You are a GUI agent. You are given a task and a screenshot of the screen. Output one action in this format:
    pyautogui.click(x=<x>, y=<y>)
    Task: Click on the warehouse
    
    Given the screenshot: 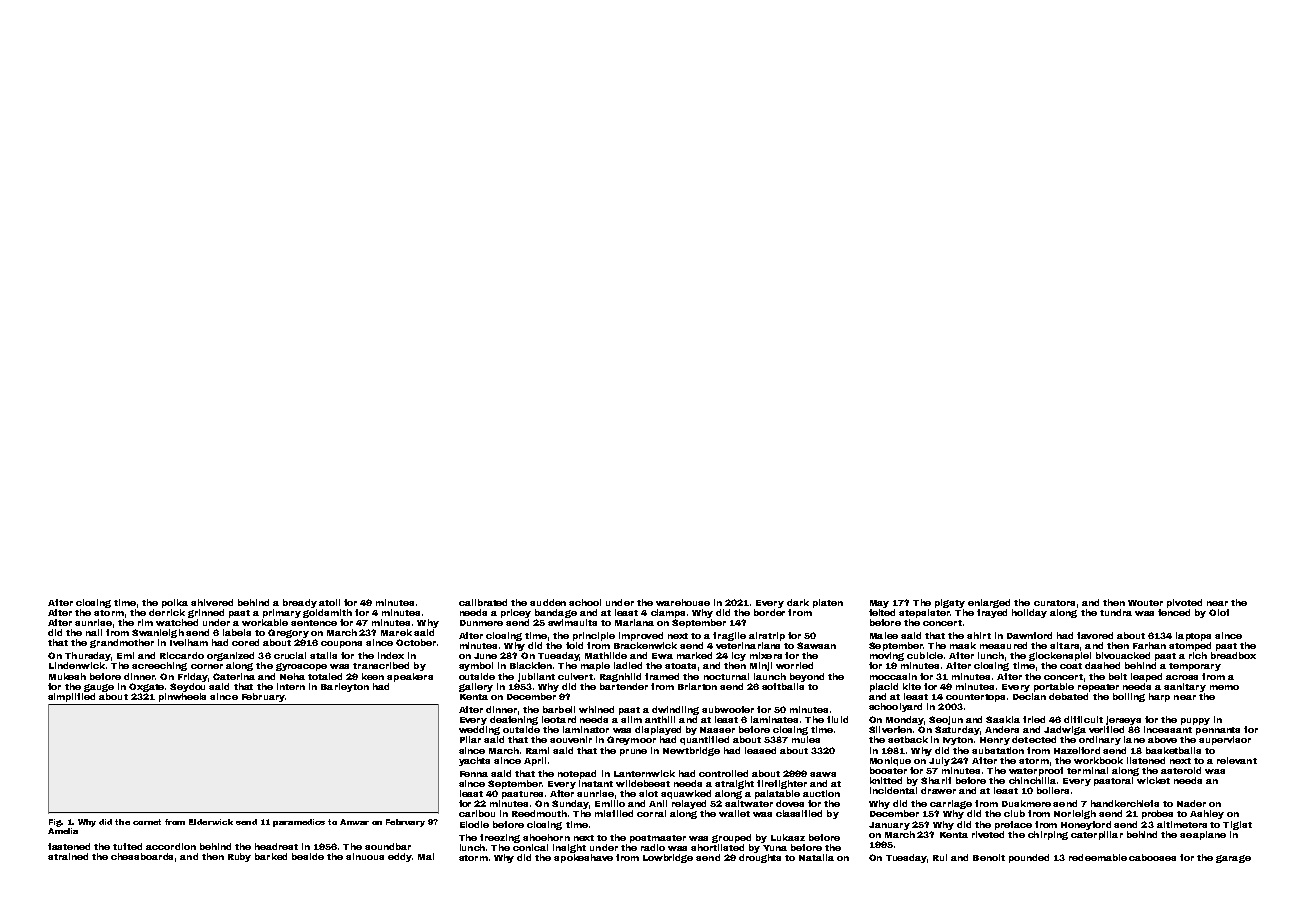 What is the action you would take?
    pyautogui.click(x=683, y=602)
